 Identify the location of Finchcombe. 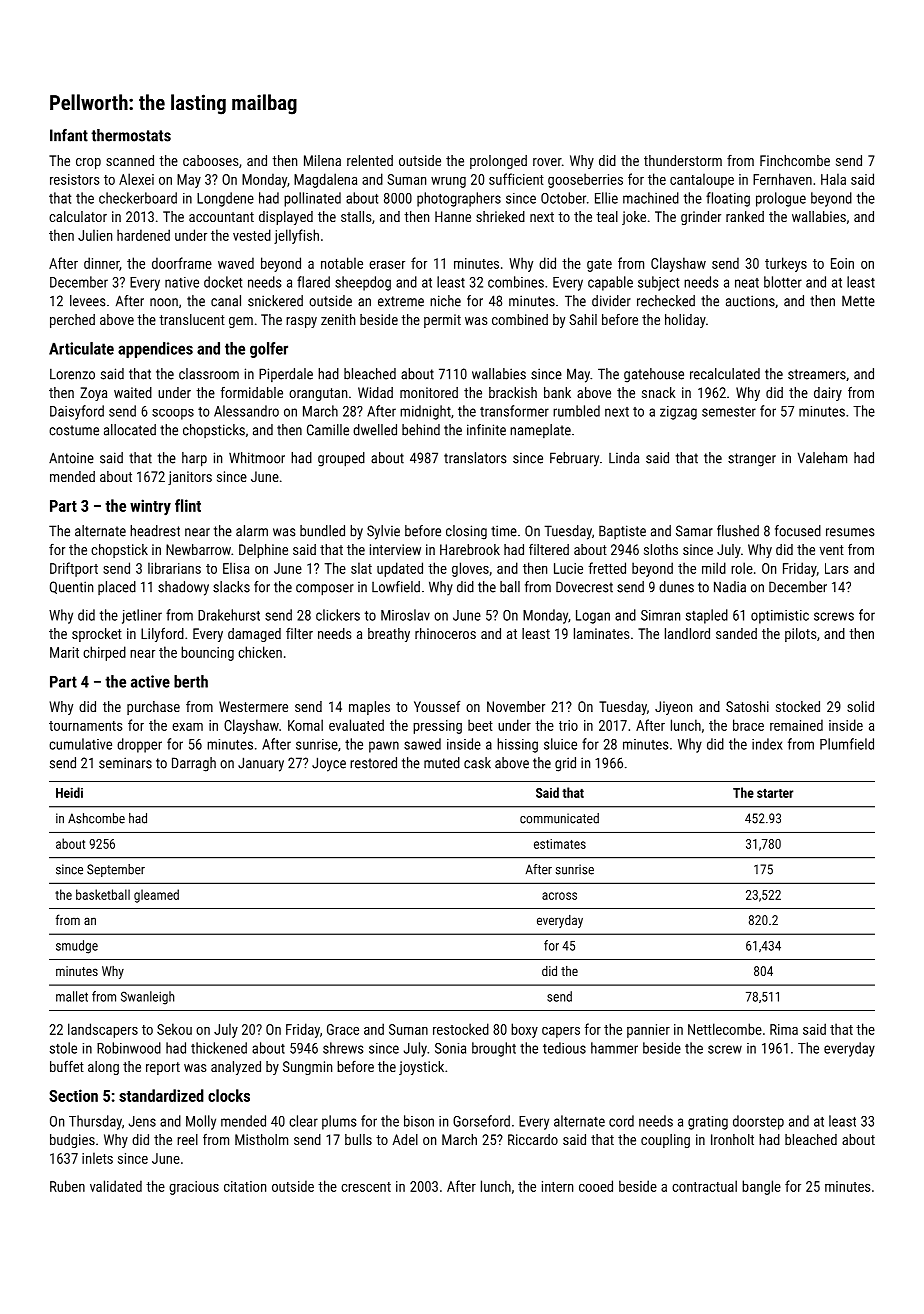
(795, 160).
